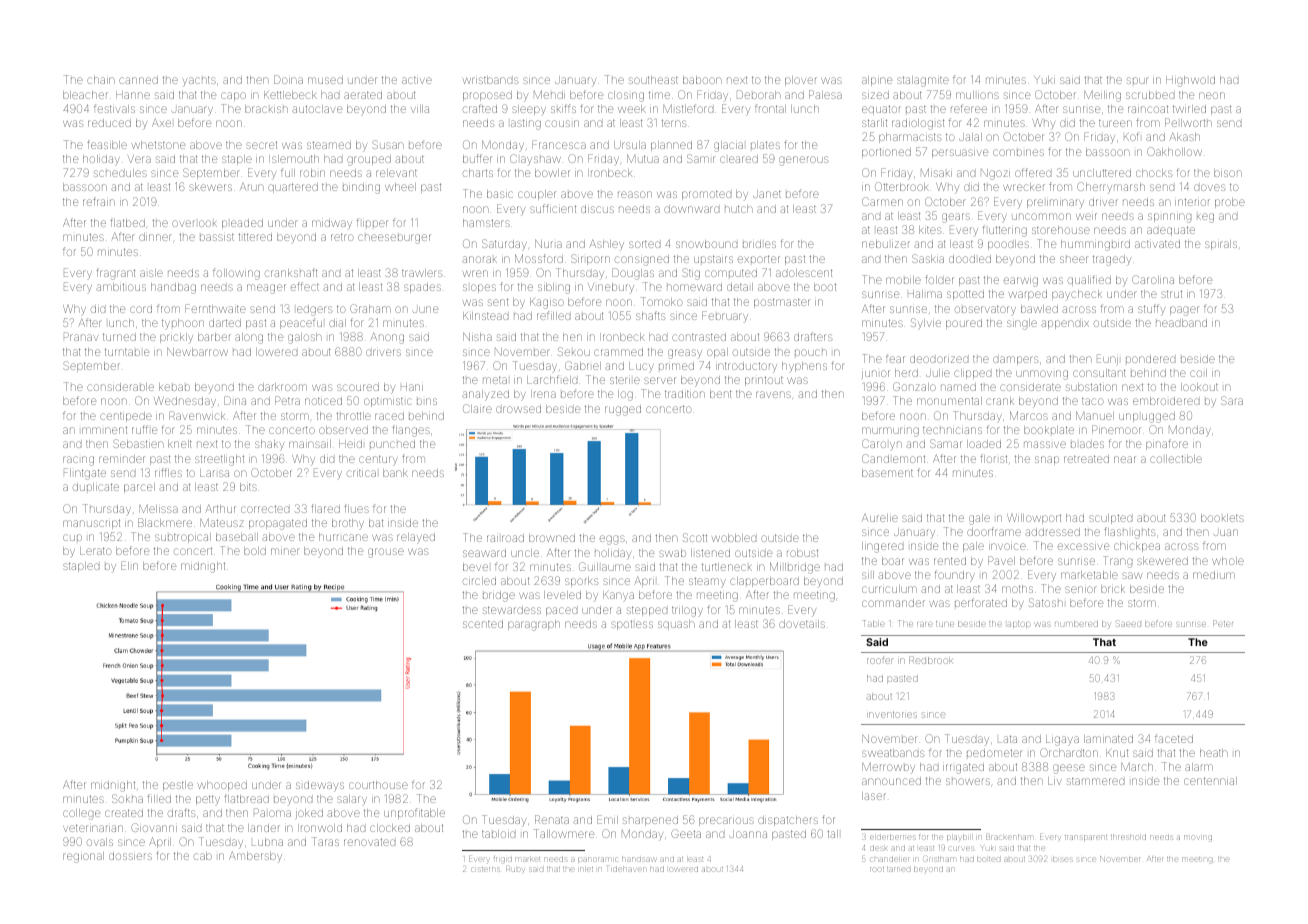 The height and width of the screenshot is (924, 1308). I want to click on Peter, so click(1223, 623).
